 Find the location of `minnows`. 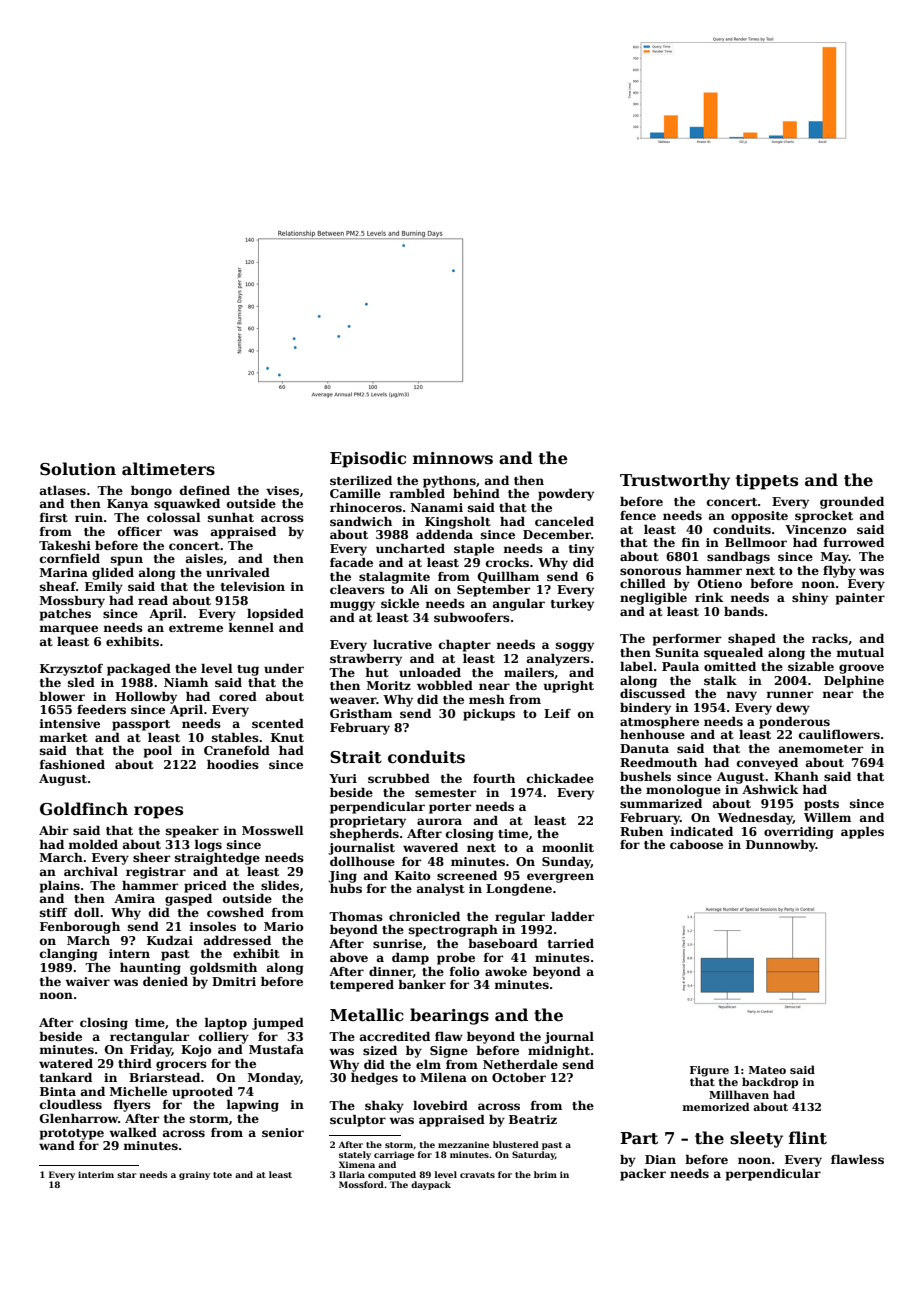

minnows is located at coordinates (453, 458).
